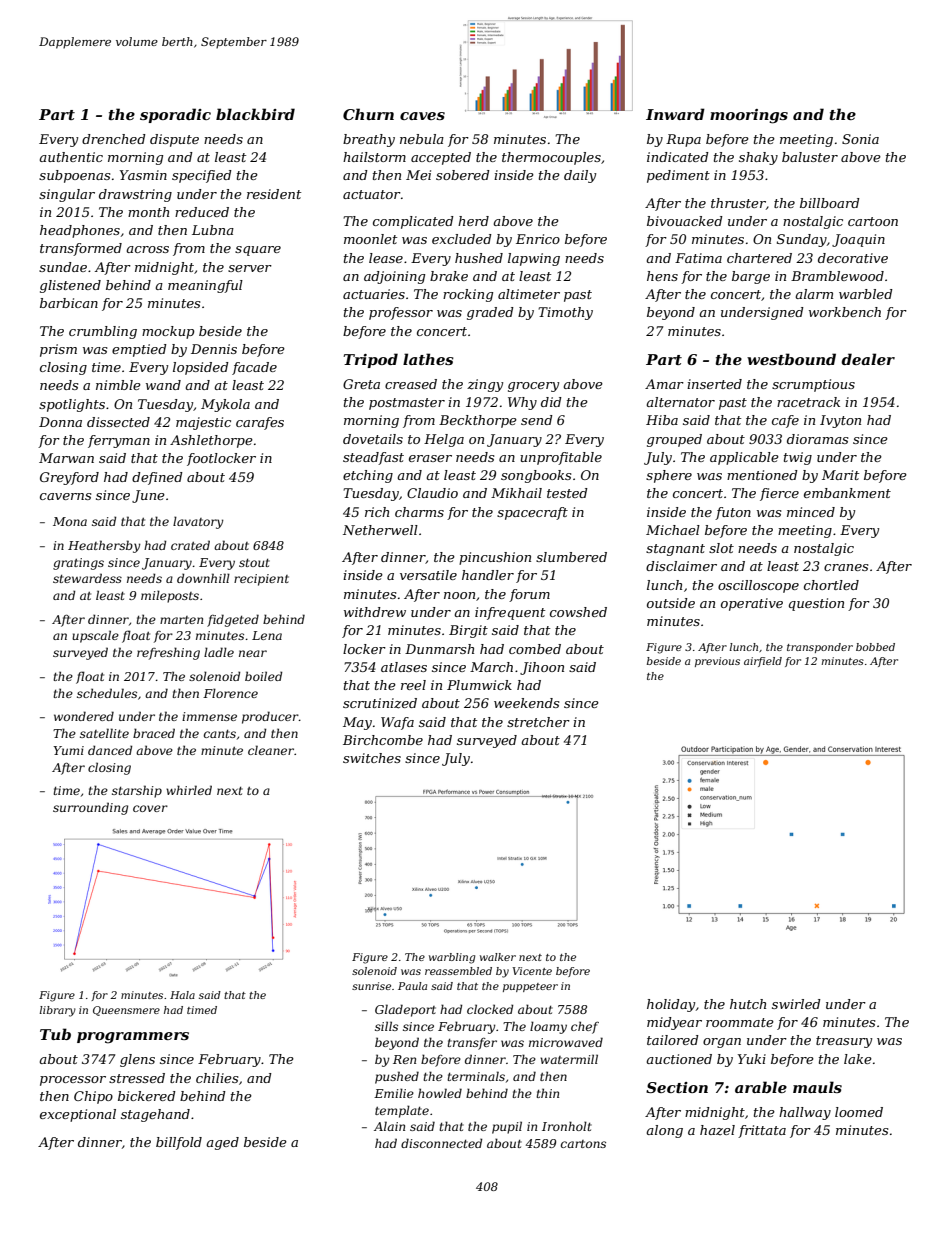  What do you see at coordinates (260, 423) in the screenshot?
I see `carafes` at bounding box center [260, 423].
